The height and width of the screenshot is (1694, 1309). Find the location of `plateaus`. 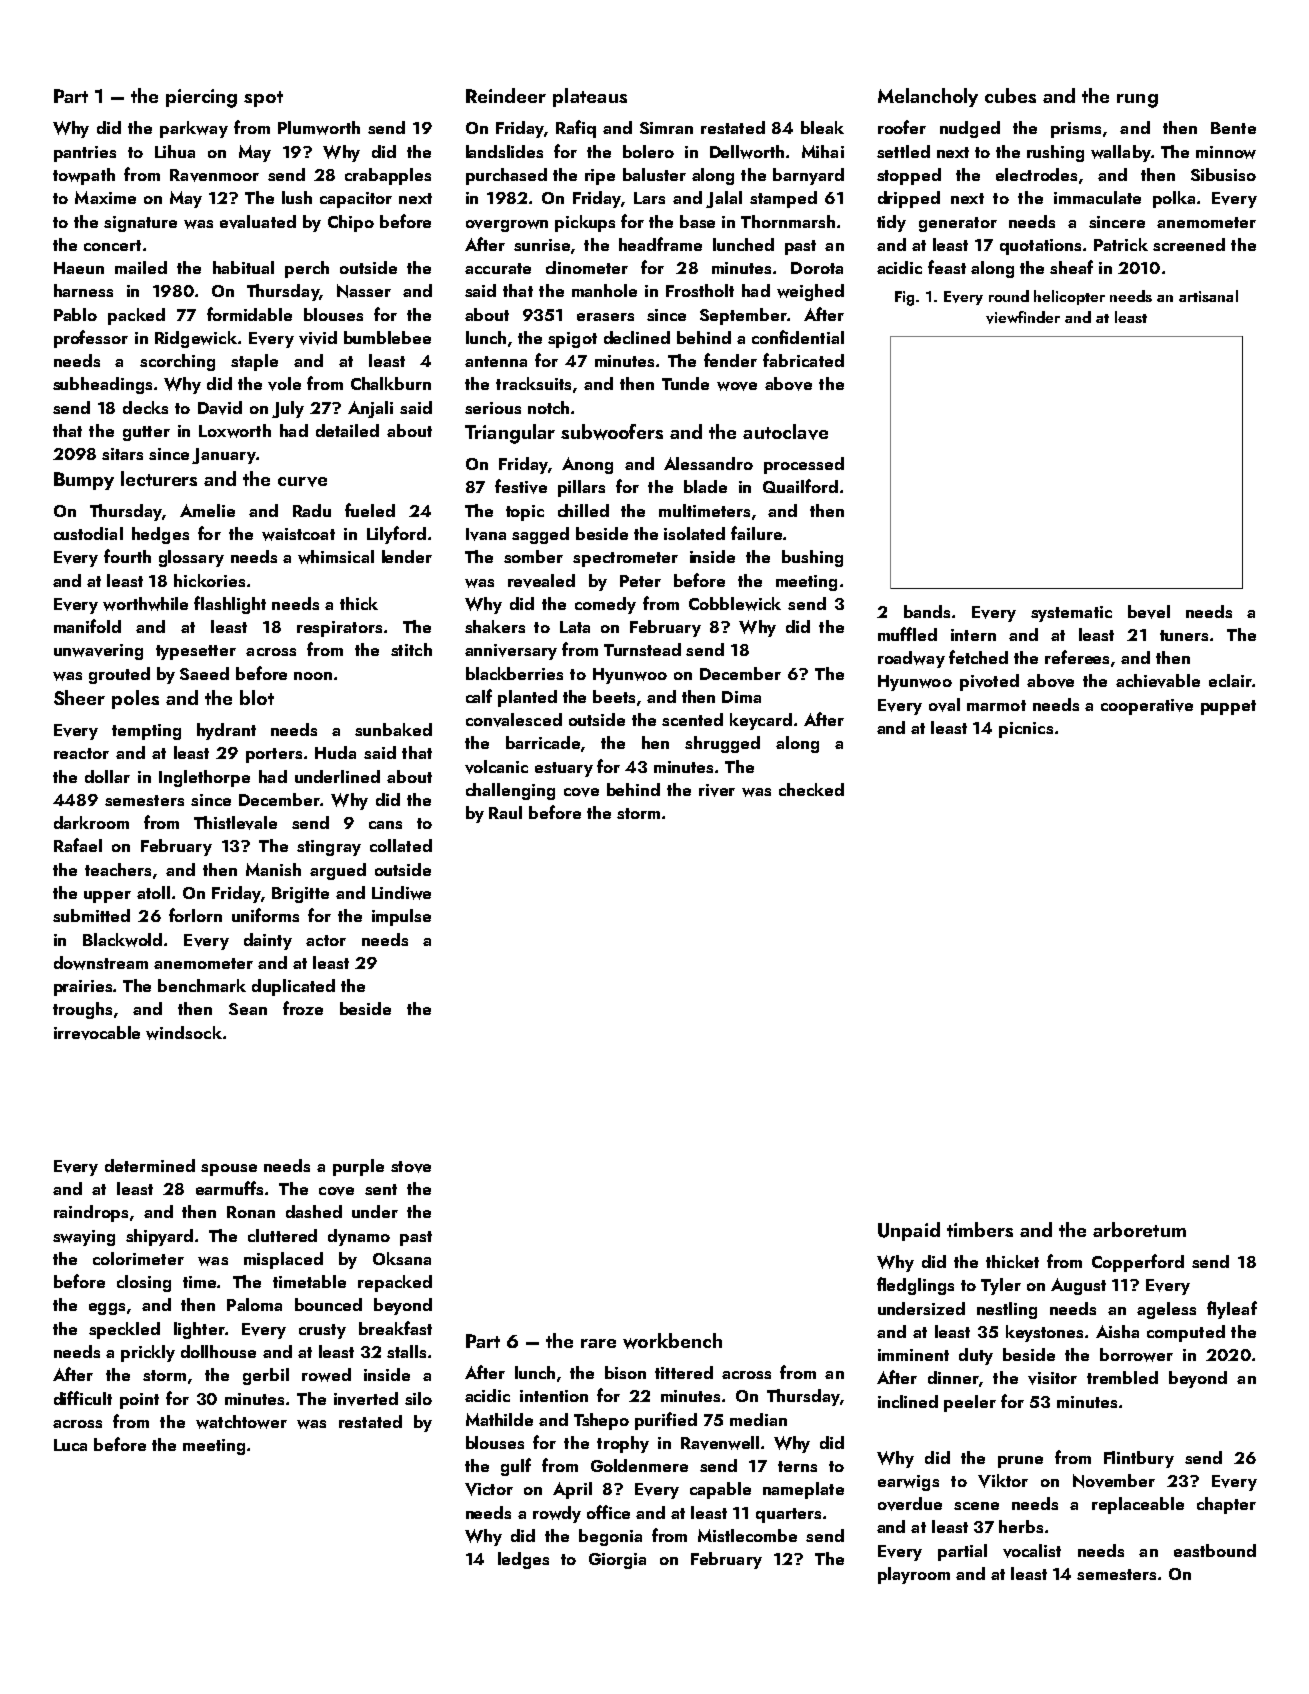

plateaus is located at coordinates (590, 97).
